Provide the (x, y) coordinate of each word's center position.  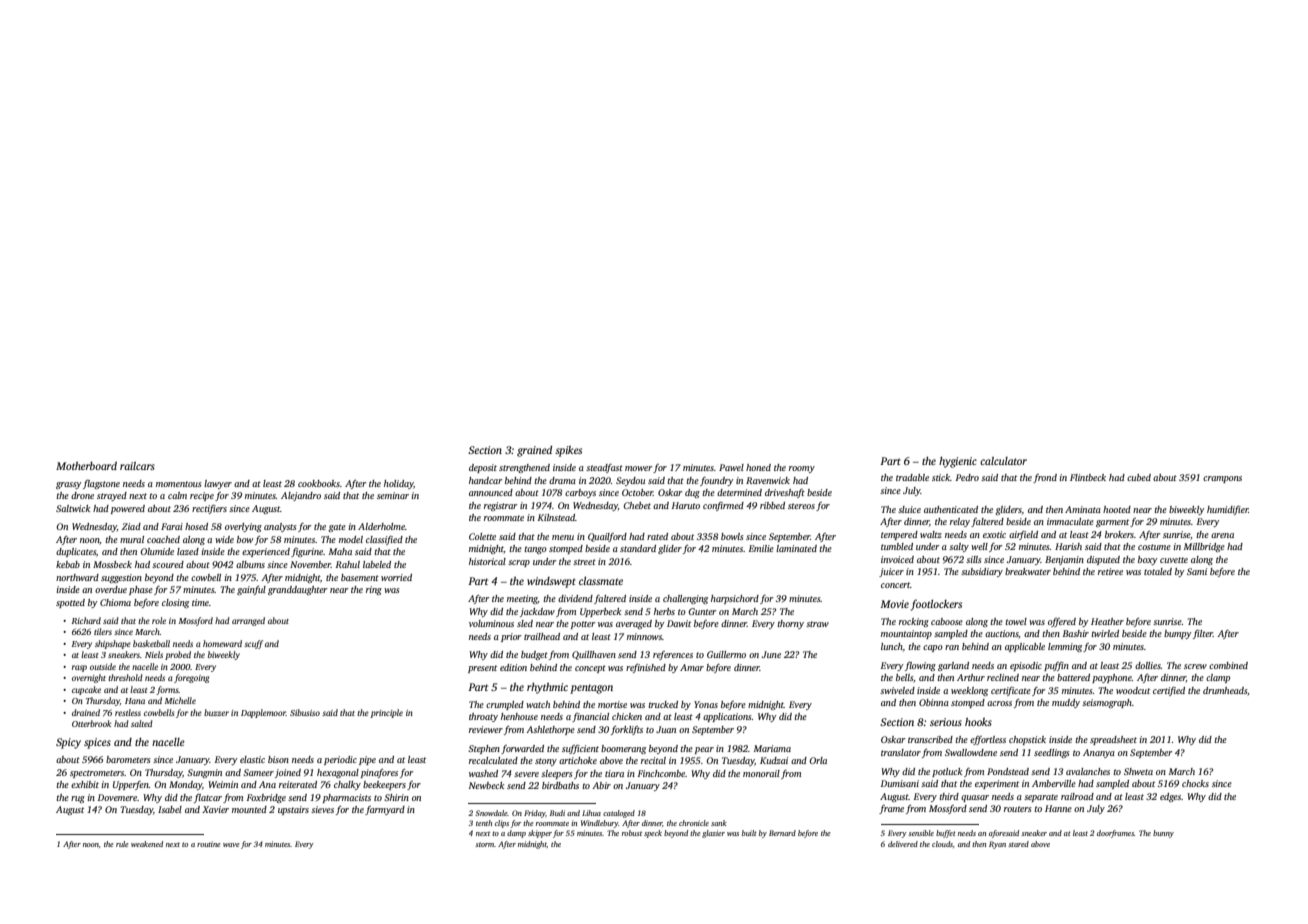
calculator (1003, 461)
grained (534, 451)
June (771, 654)
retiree (1110, 571)
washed (483, 773)
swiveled (897, 690)
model (351, 539)
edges (1170, 797)
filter (1203, 634)
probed (178, 655)
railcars (137, 466)
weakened (147, 844)
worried (396, 577)
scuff (253, 644)
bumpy (1177, 634)
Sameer (258, 772)
